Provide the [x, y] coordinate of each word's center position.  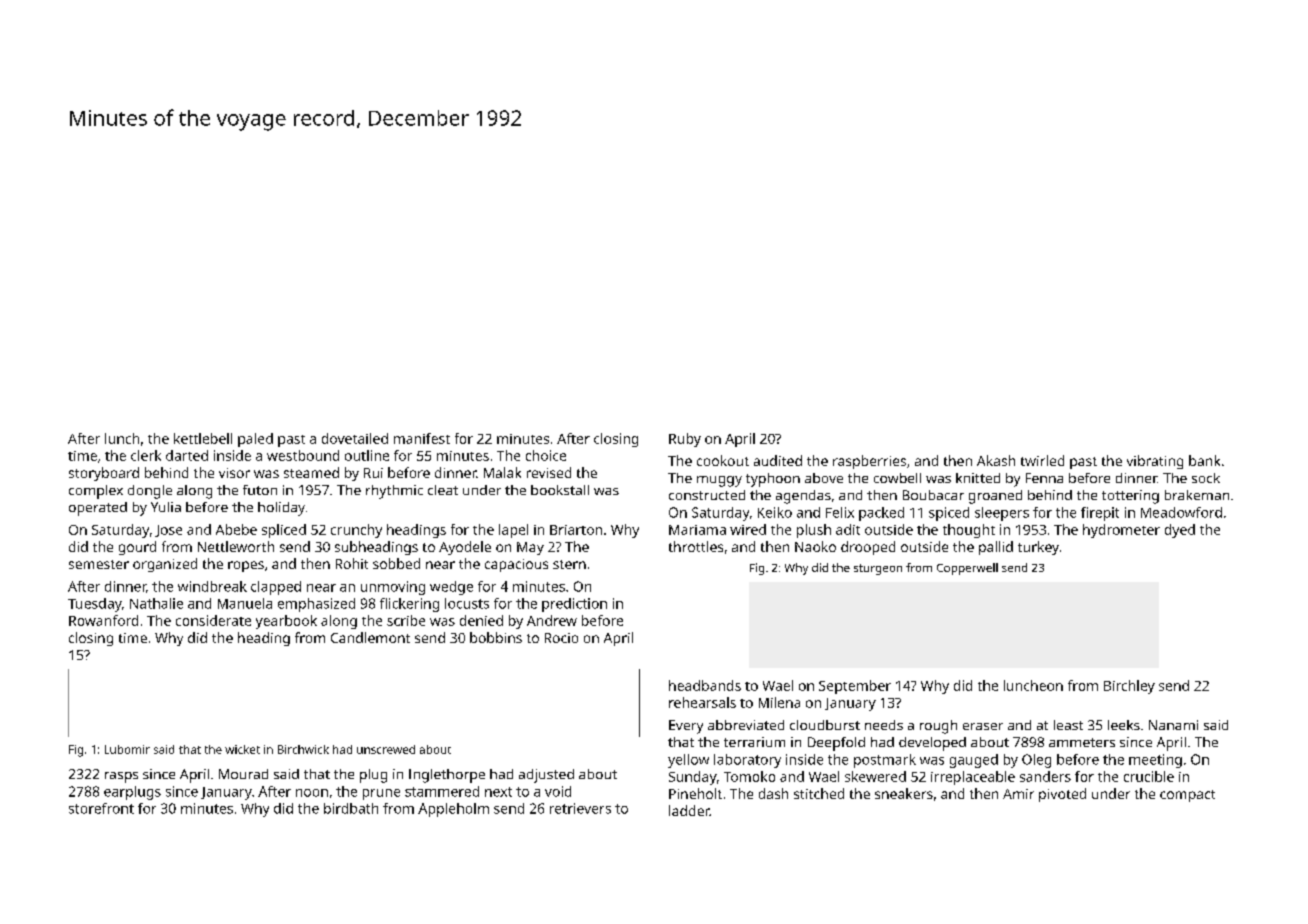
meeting [1155, 761]
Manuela [245, 603]
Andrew [552, 620]
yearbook [286, 622]
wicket [242, 749]
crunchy [356, 531]
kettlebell [203, 438]
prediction [574, 605]
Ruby [685, 440]
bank [1204, 460]
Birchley [1129, 687]
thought [969, 531]
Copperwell [967, 569]
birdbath [351, 808]
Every [686, 727]
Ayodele [465, 548]
